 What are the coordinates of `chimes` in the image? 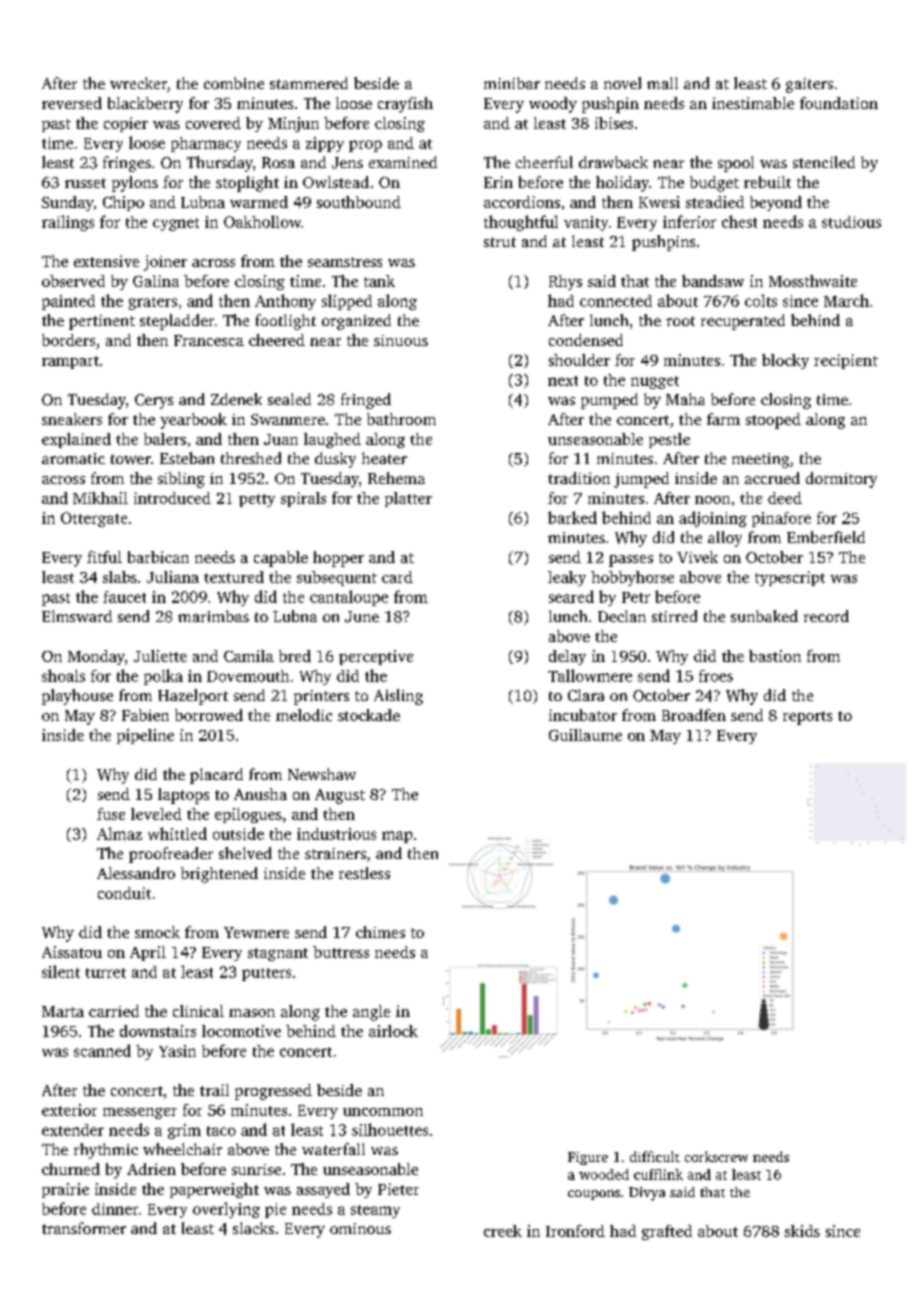 It's located at (380, 932).
